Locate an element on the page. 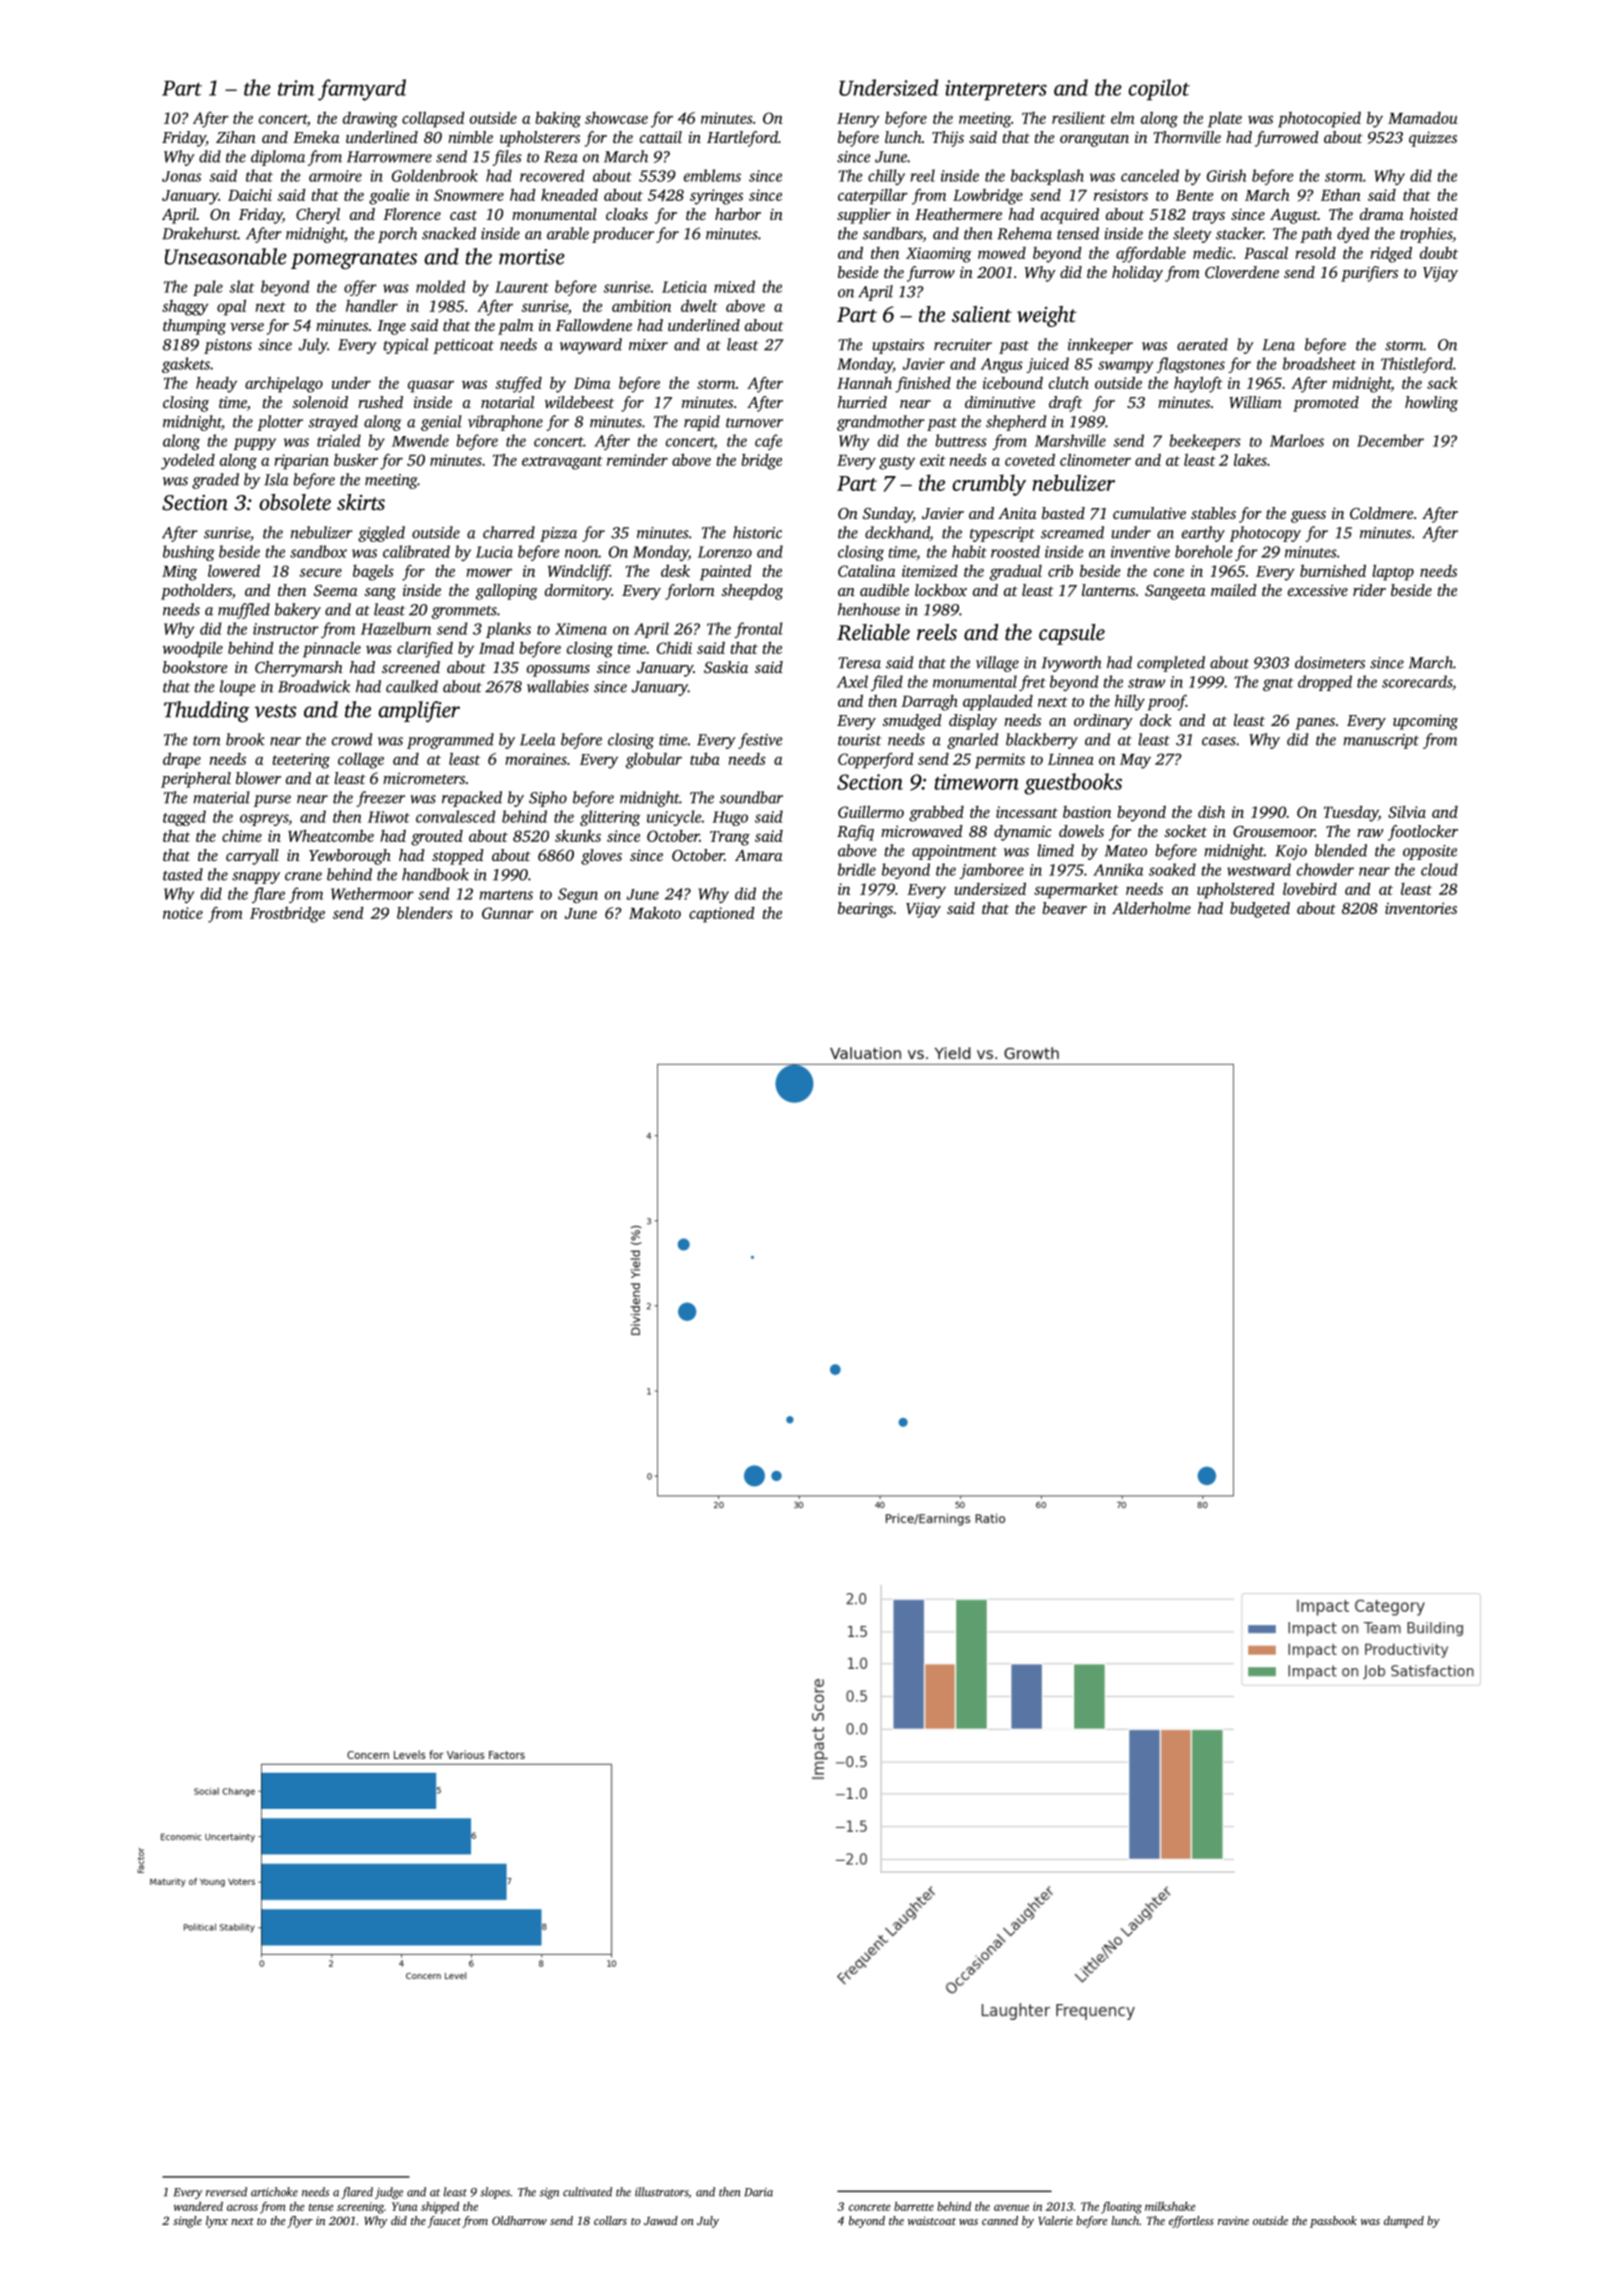  rushed is located at coordinates (380, 402).
